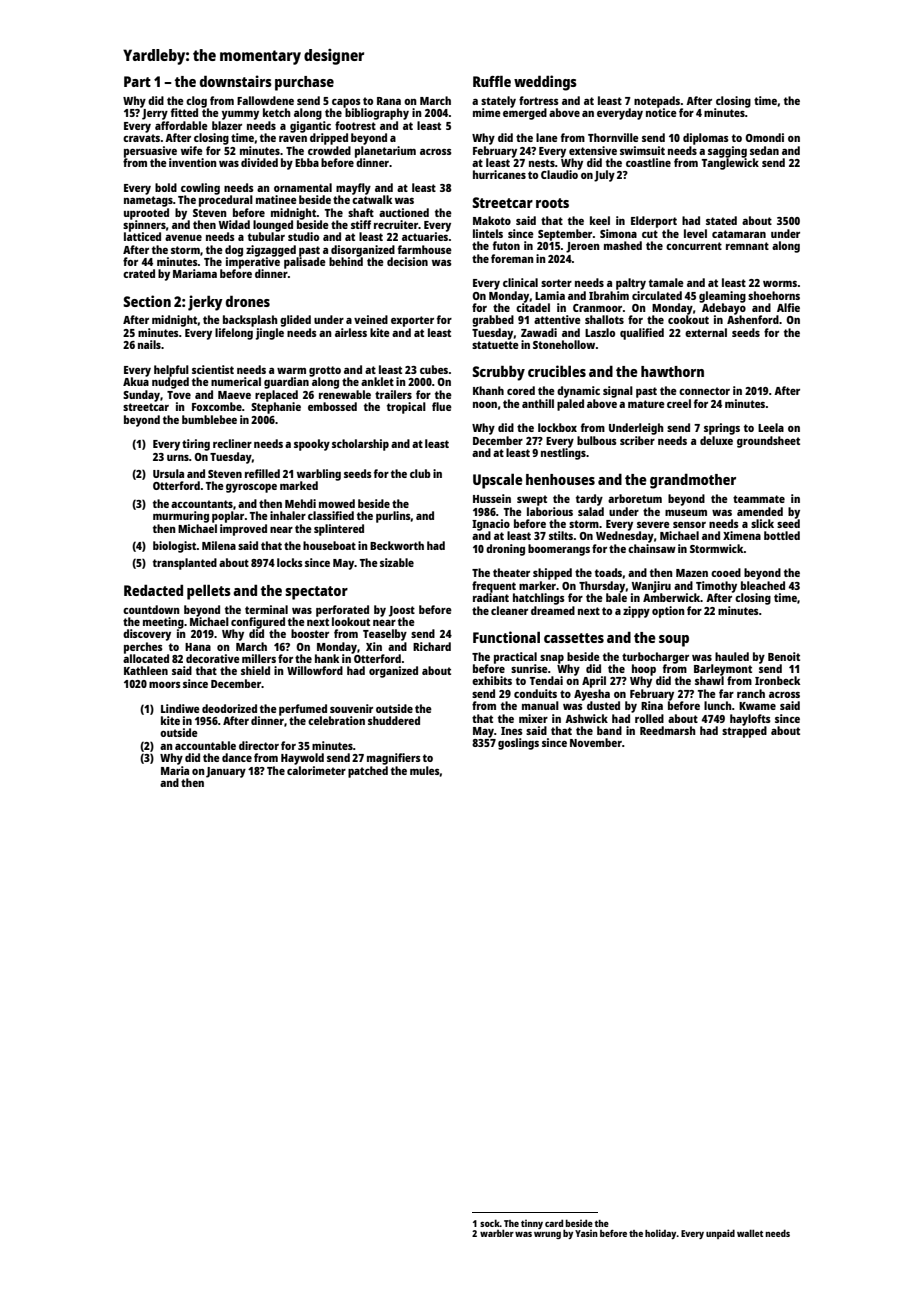  What do you see at coordinates (744, 732) in the screenshot?
I see `strapped` at bounding box center [744, 732].
